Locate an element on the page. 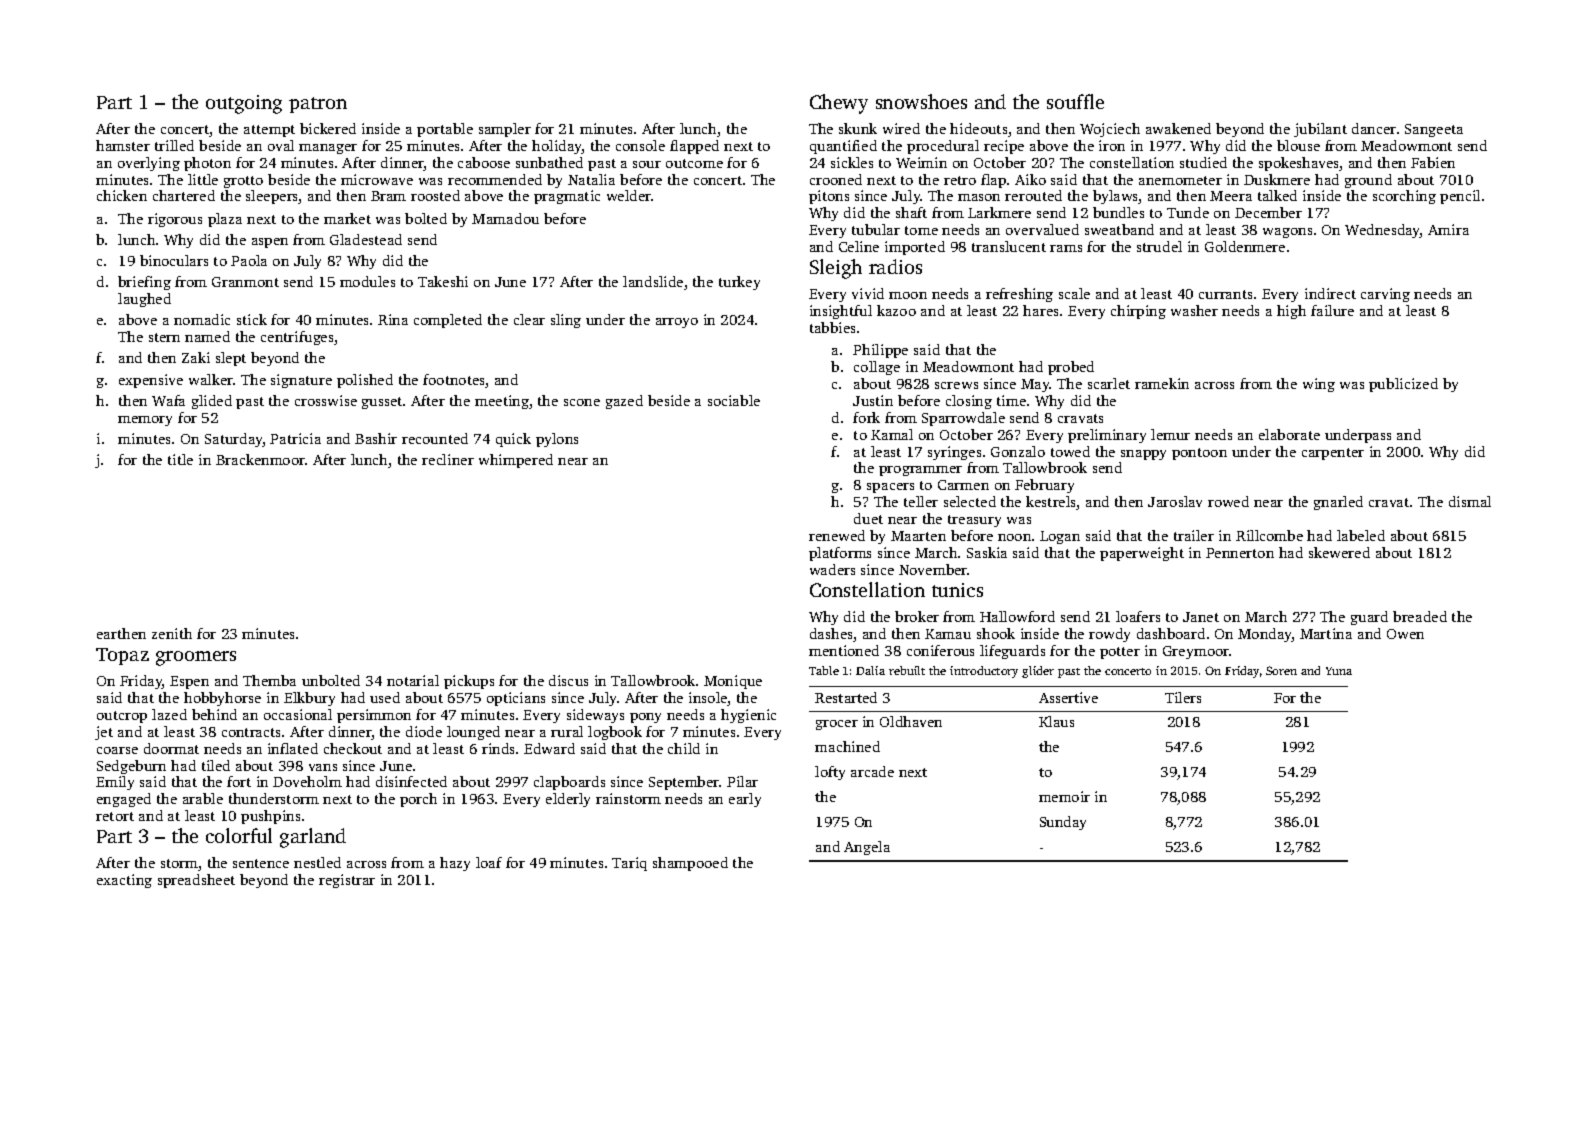 The height and width of the document is (1127, 1594). porch is located at coordinates (418, 800).
